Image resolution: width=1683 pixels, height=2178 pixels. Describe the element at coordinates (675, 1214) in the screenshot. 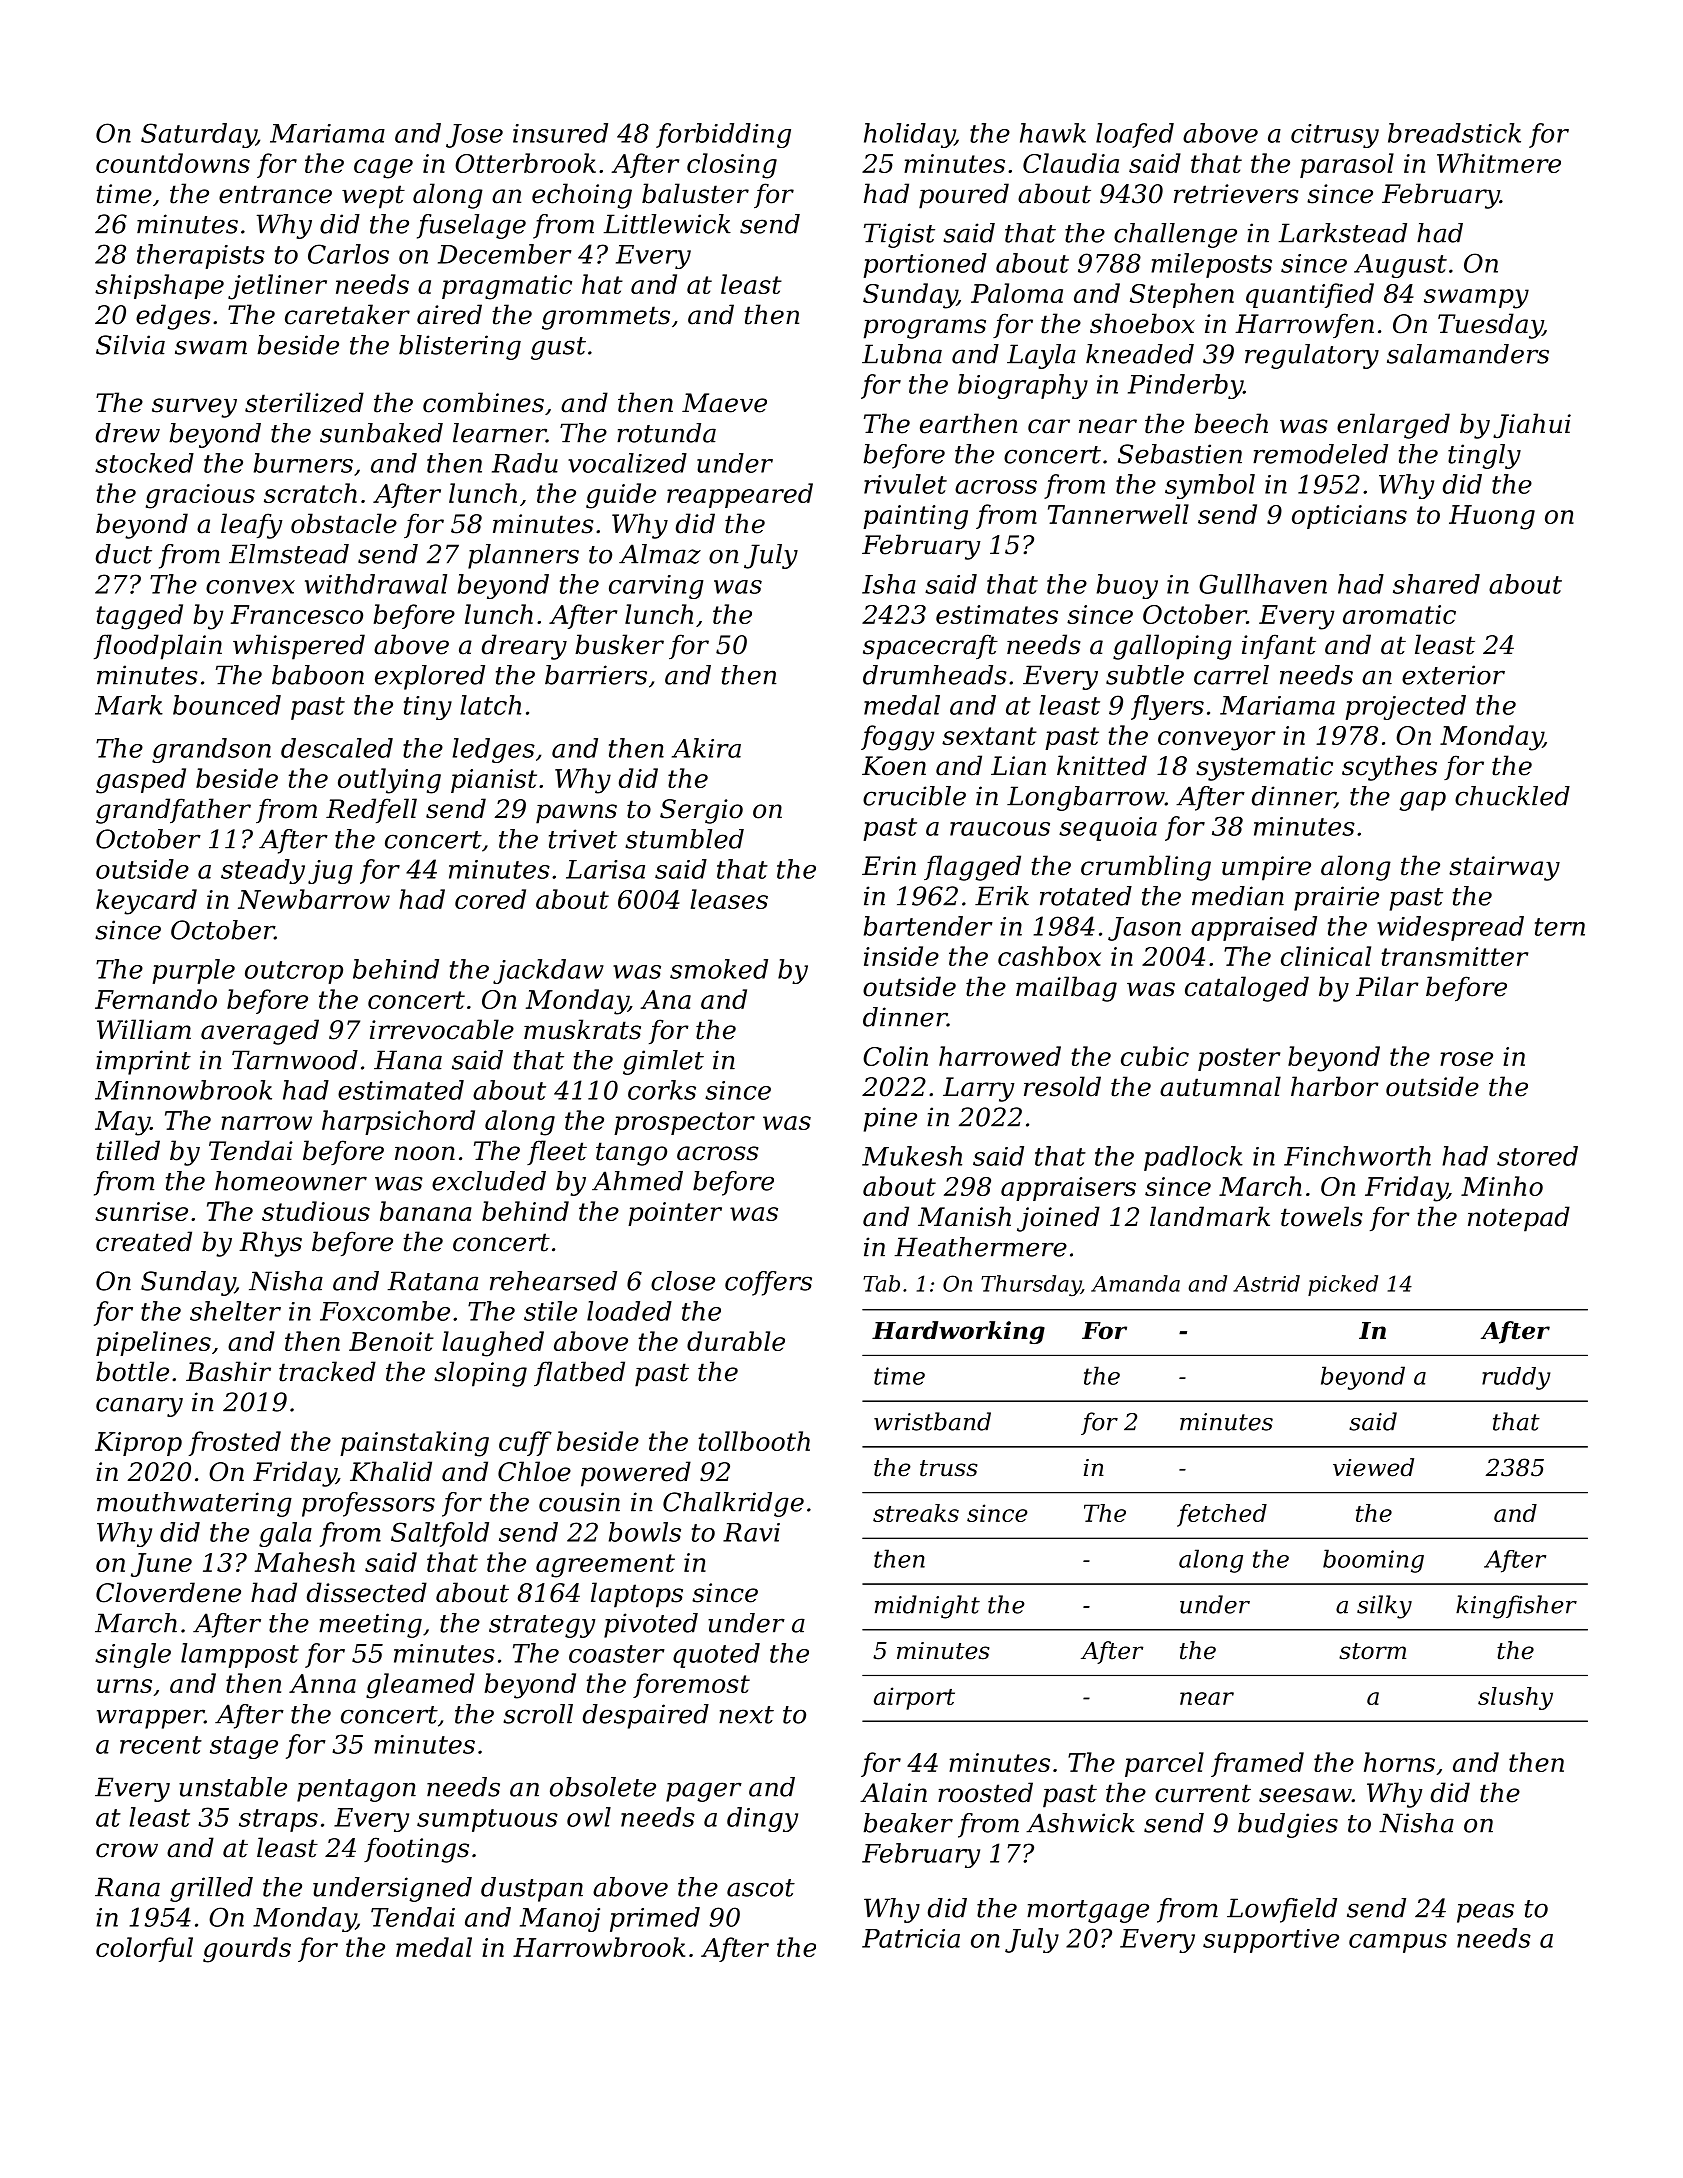

I see `pointer` at that location.
